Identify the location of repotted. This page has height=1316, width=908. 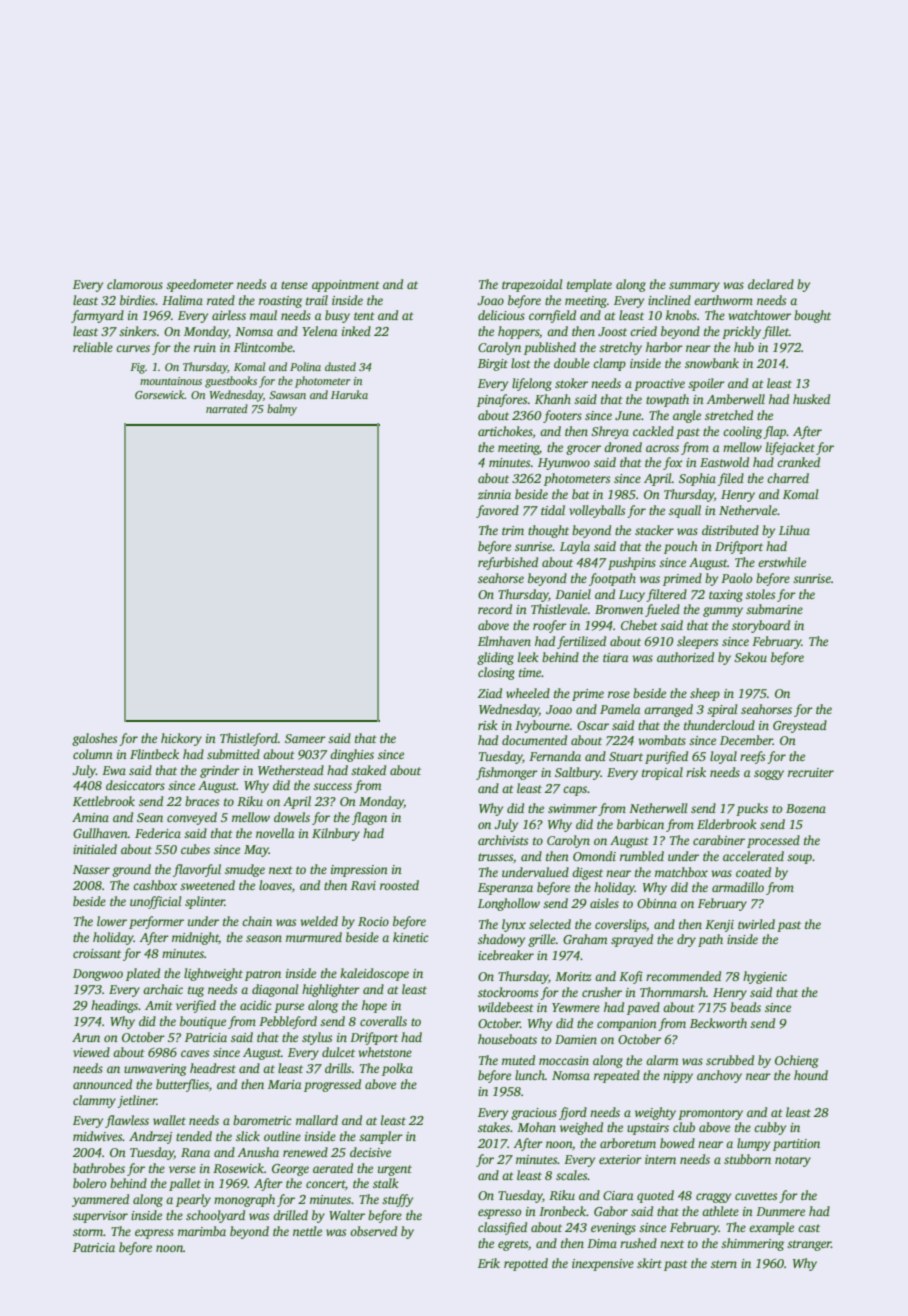
(526, 1264).
